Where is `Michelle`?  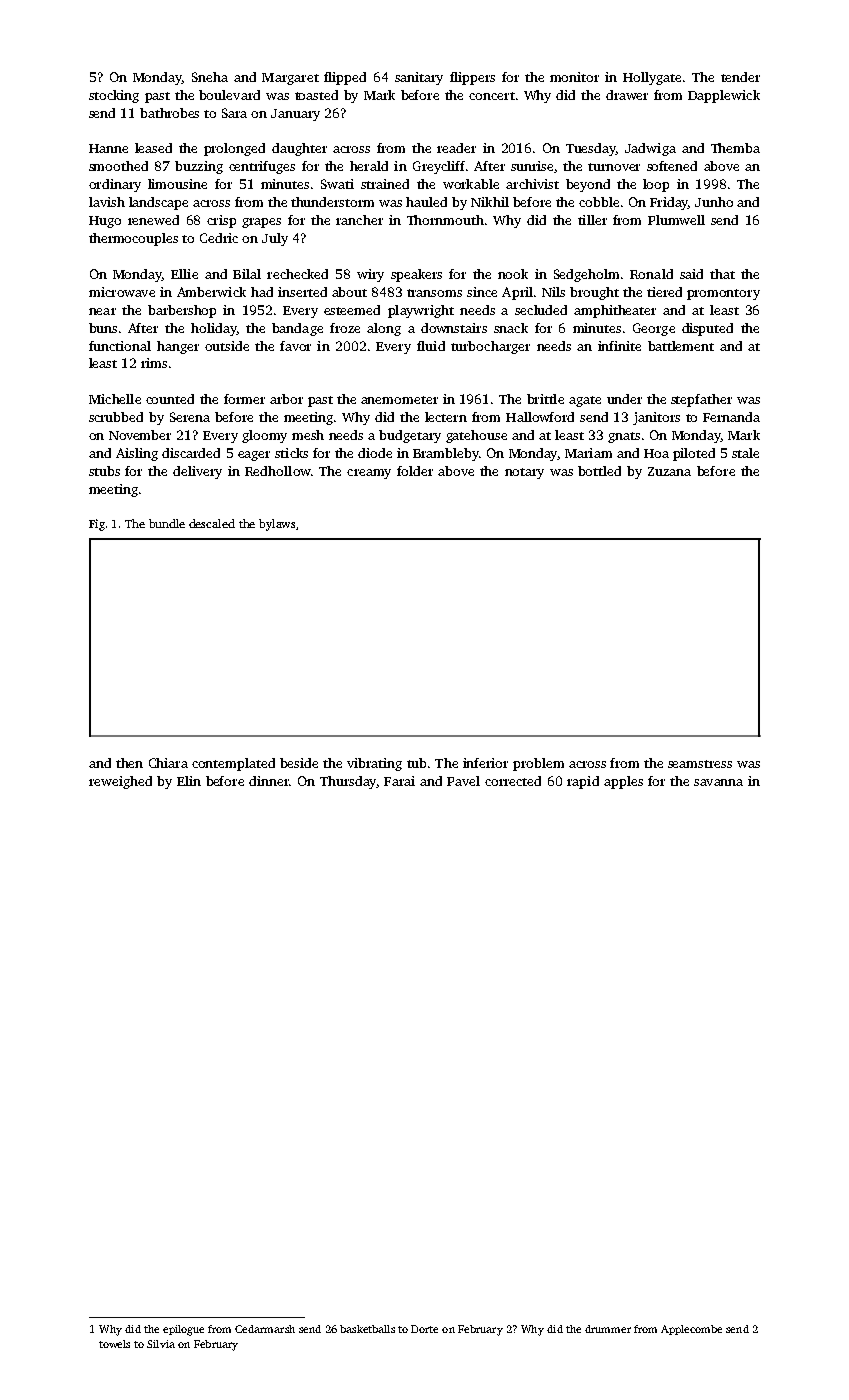 Michelle is located at coordinates (115, 399).
